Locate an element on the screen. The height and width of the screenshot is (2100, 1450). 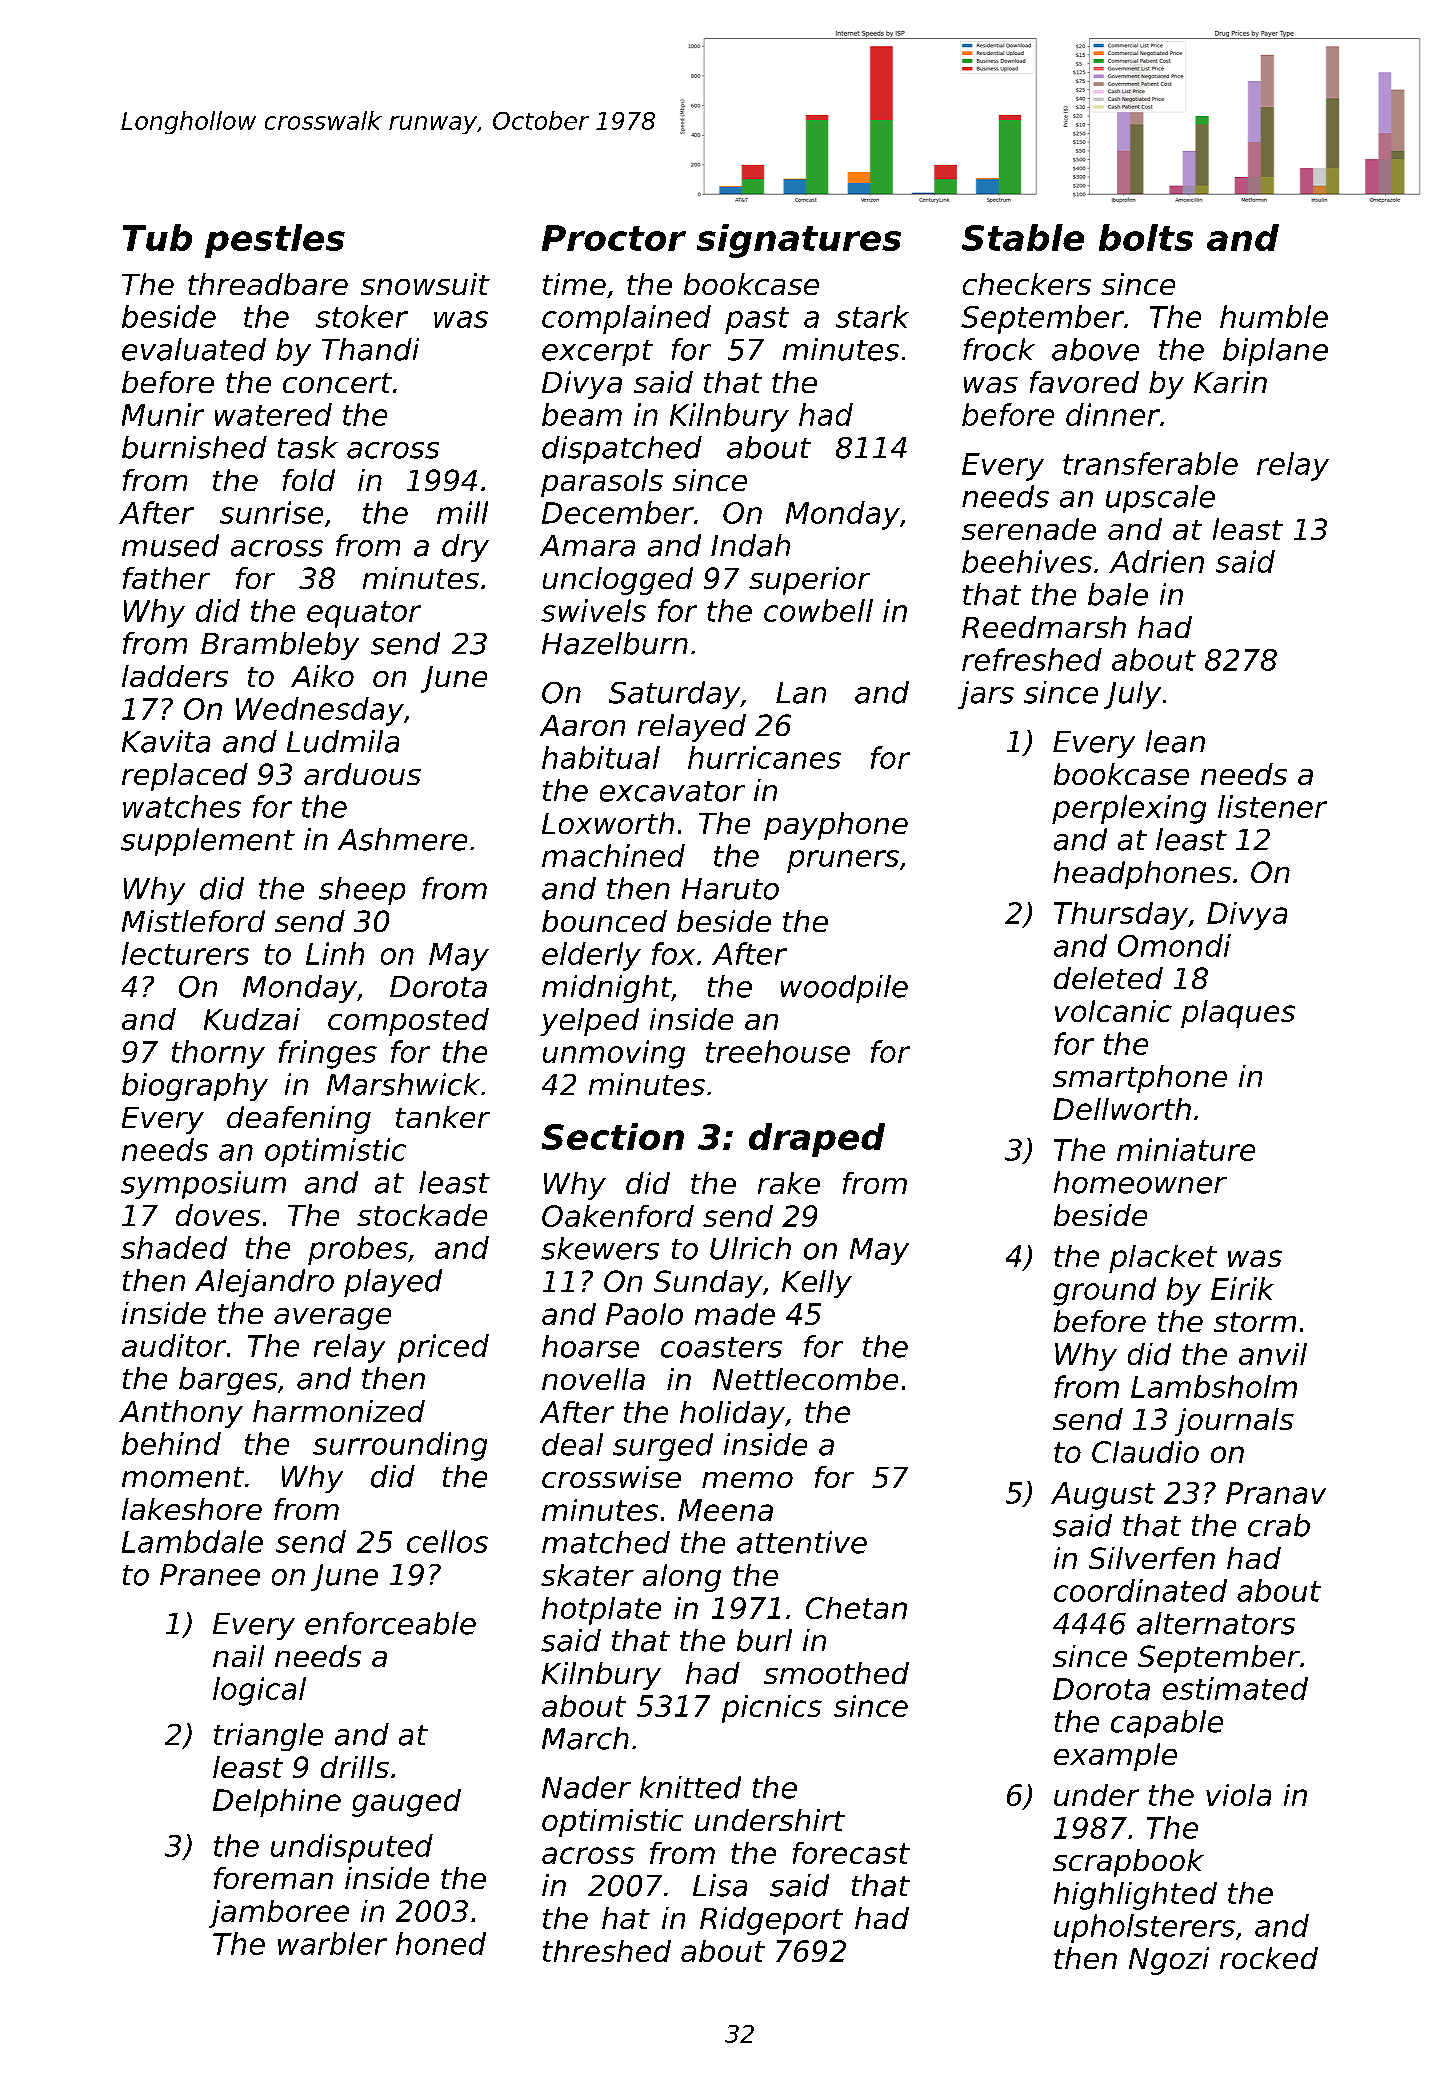
pruners is located at coordinates (843, 861).
